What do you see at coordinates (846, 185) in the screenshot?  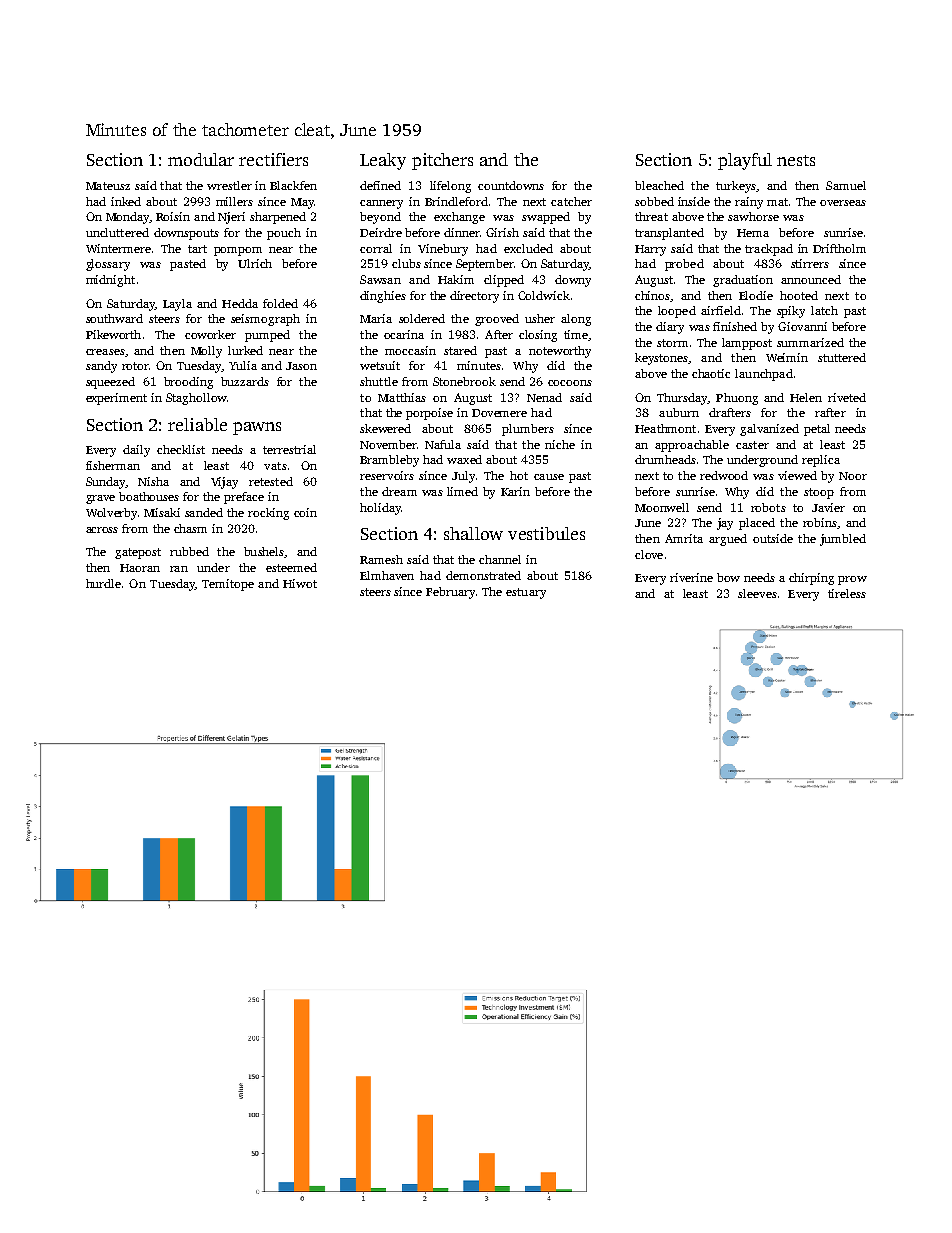 I see `Samuel` at bounding box center [846, 185].
